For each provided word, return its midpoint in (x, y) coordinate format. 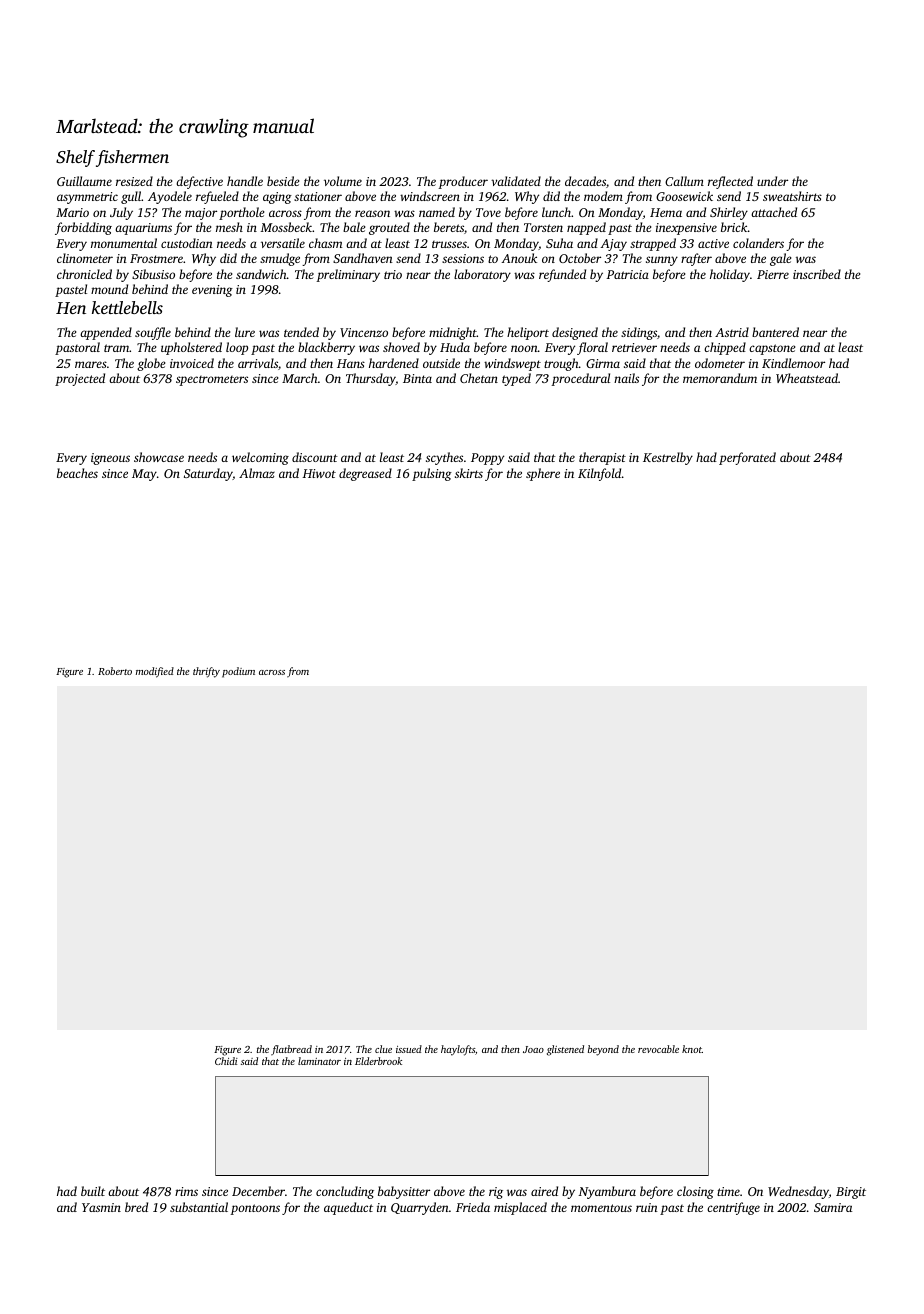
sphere (543, 474)
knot (692, 1049)
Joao (533, 1049)
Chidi (226, 1061)
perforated (747, 458)
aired (544, 1191)
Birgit (851, 1193)
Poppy (487, 459)
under (772, 181)
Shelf (75, 158)
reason (372, 213)
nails (626, 378)
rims (186, 1191)
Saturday (208, 474)
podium (238, 672)
